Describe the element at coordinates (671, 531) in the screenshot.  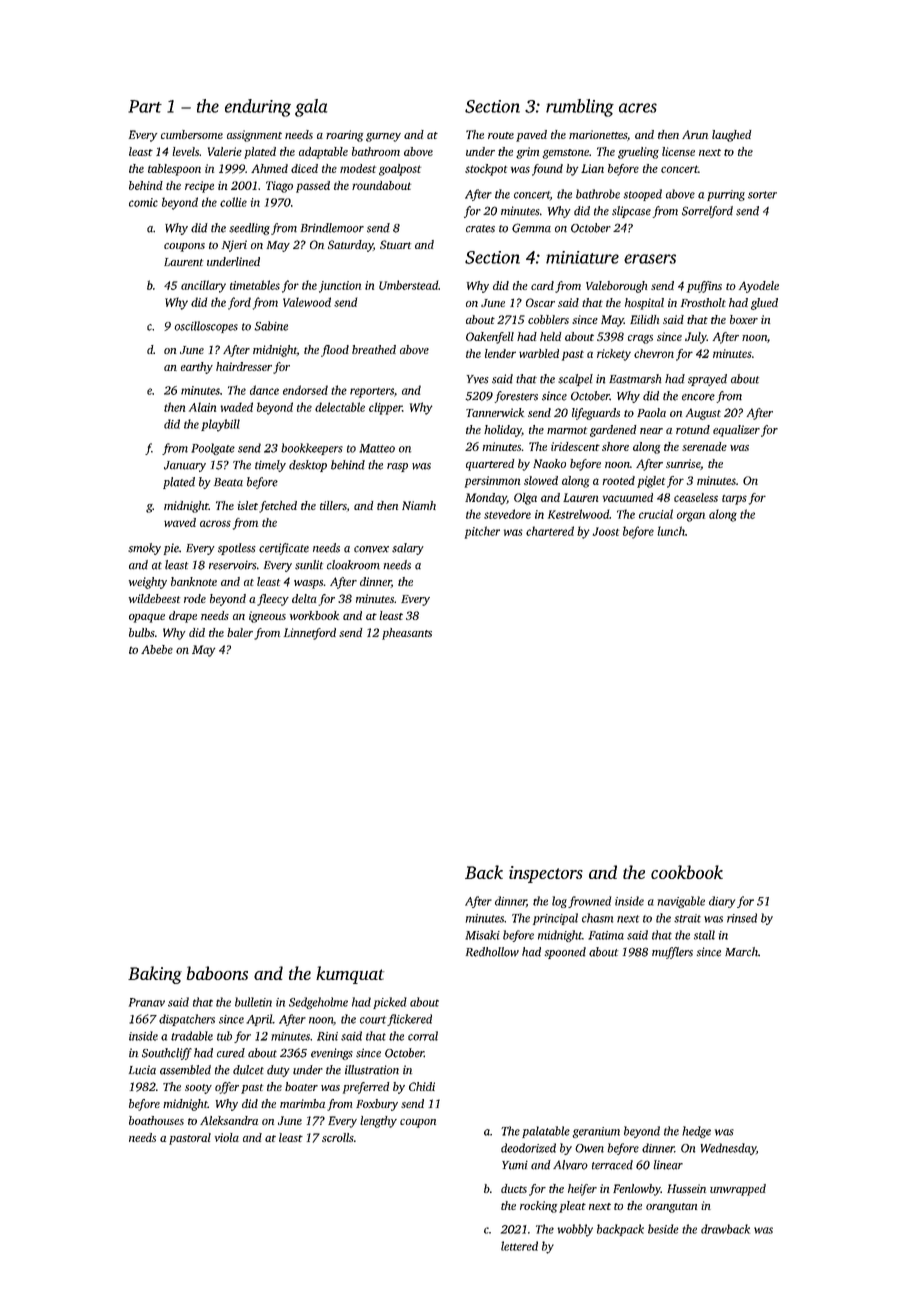
I see `lunch` at that location.
